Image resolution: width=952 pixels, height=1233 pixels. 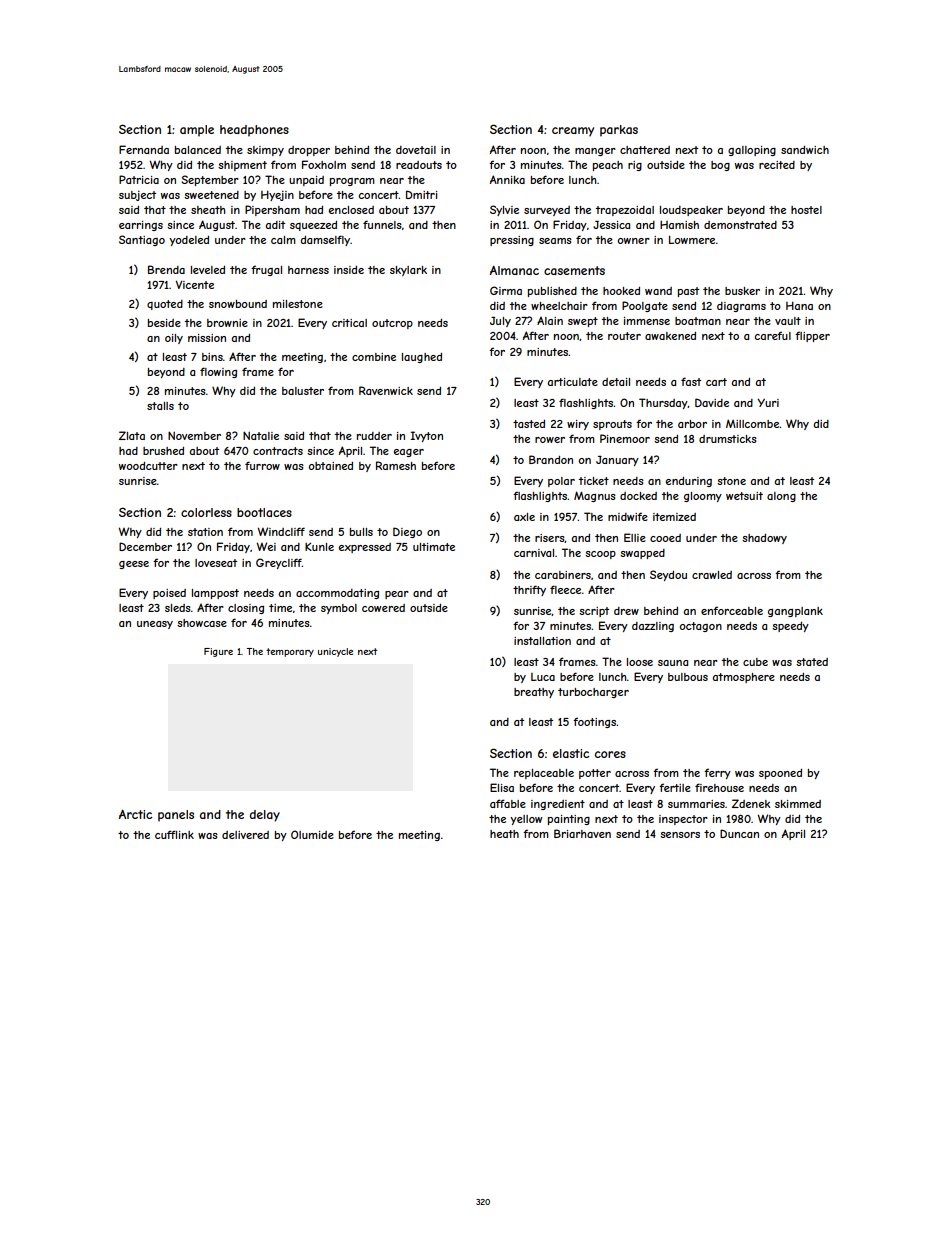 What do you see at coordinates (335, 652) in the document?
I see `unicycle` at bounding box center [335, 652].
